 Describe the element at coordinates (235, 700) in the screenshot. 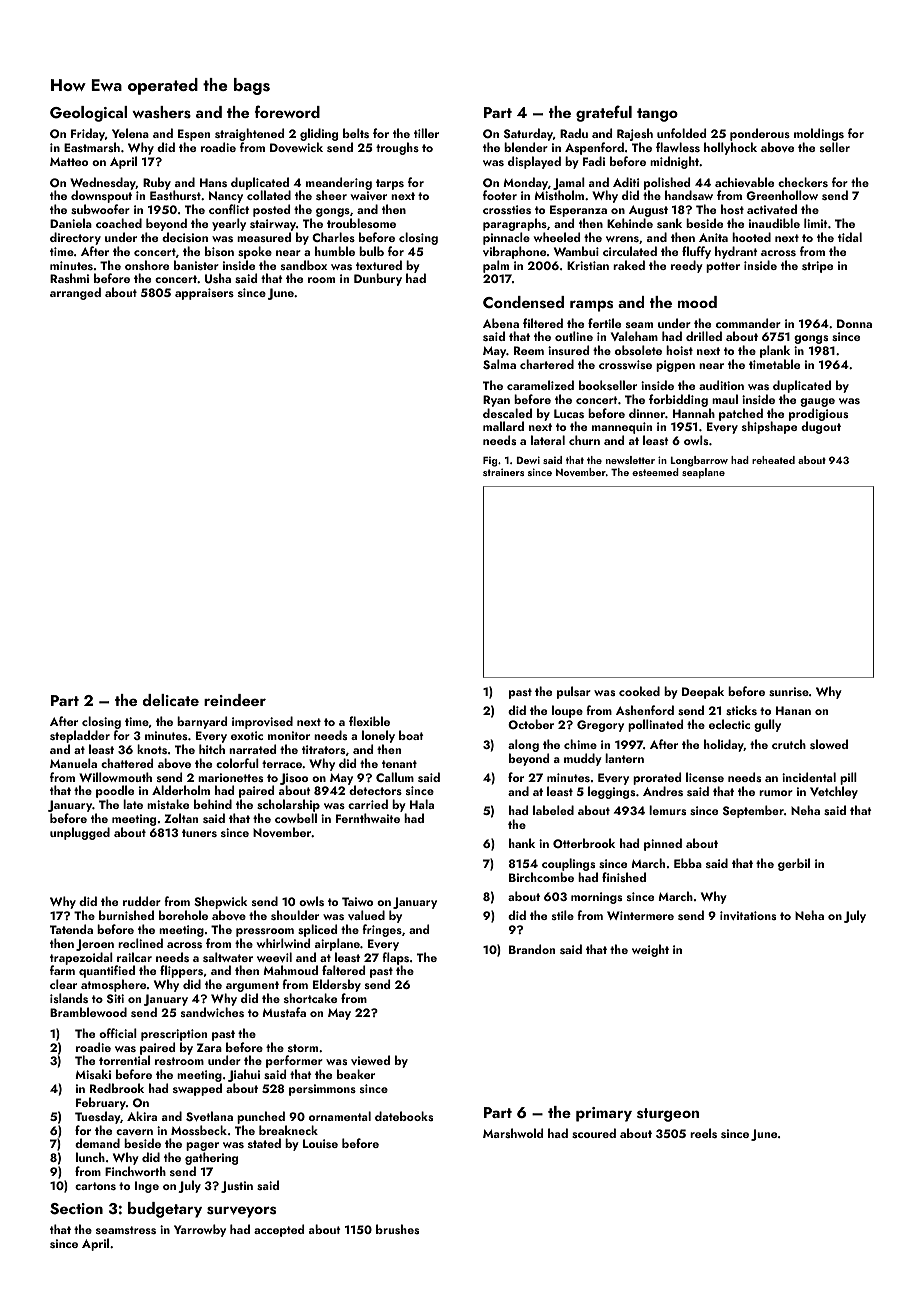

I see `reindeer` at that location.
